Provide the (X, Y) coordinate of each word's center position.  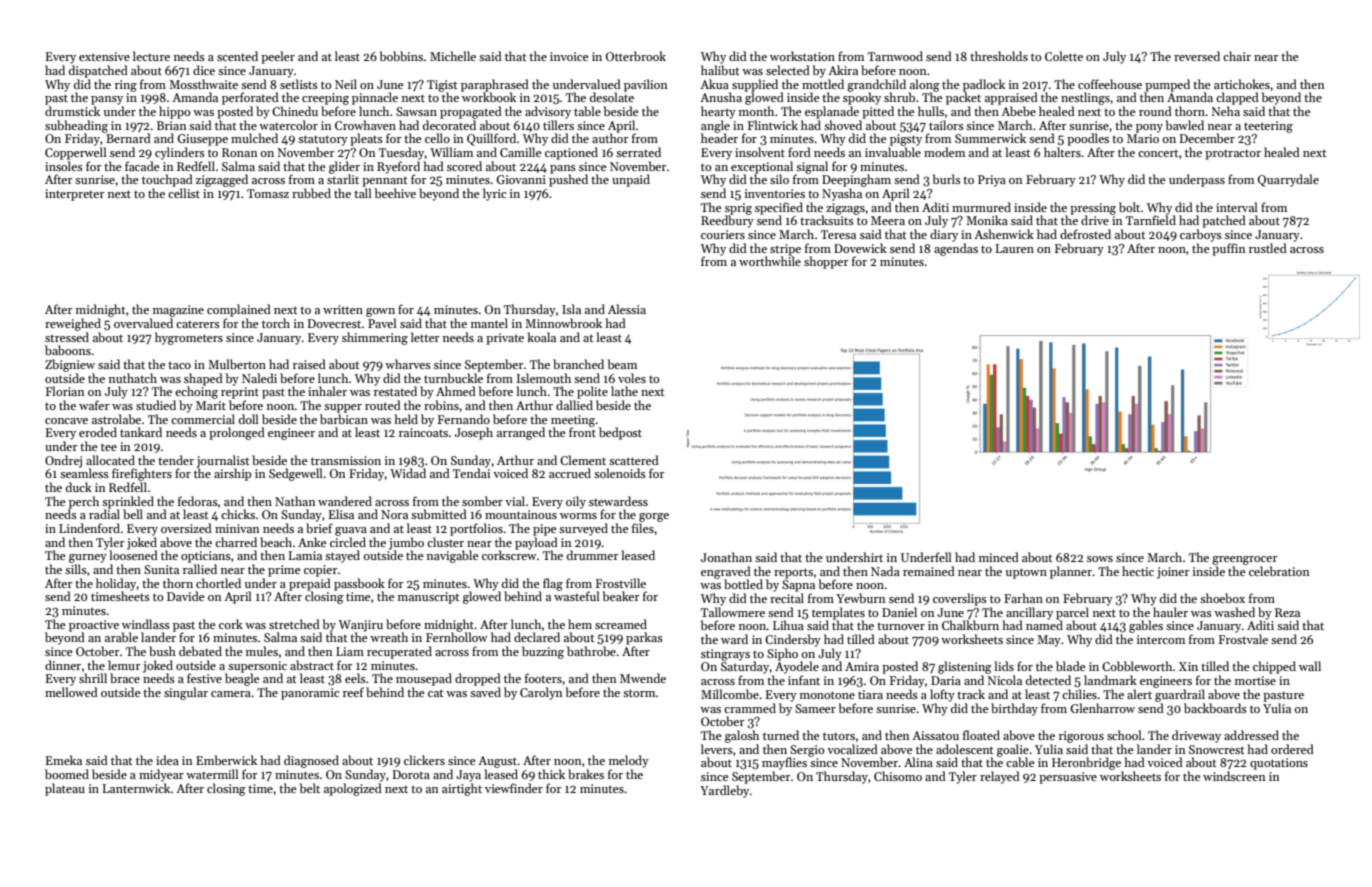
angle (715, 126)
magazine (178, 311)
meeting (573, 421)
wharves (408, 364)
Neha (1226, 111)
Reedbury (727, 221)
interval (1237, 207)
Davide (186, 596)
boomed (67, 774)
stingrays (725, 655)
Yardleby (724, 791)
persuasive (1068, 778)
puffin (1228, 249)
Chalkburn (970, 625)
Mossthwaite (203, 84)
